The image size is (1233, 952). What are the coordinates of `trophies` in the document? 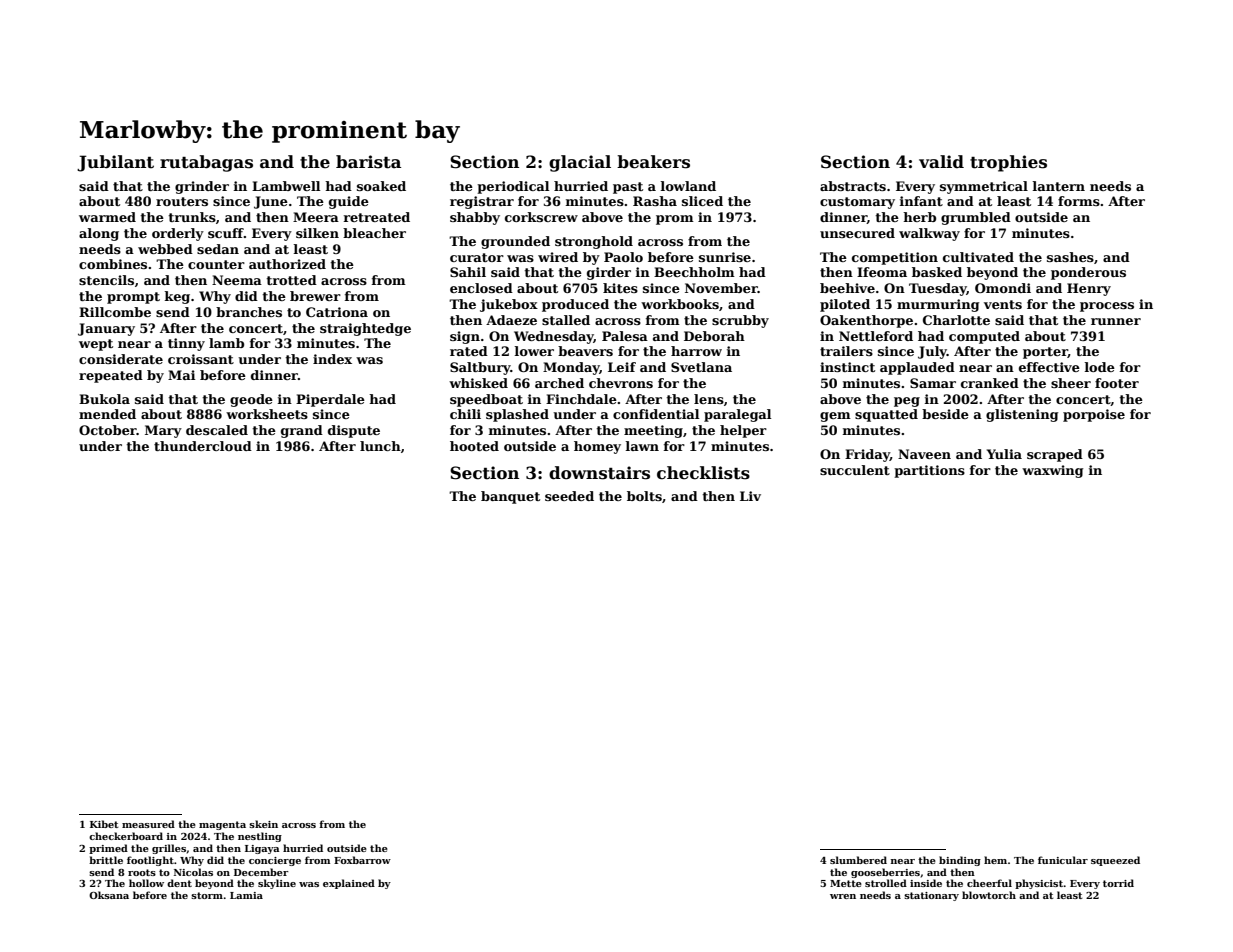 It's located at (1008, 163).
